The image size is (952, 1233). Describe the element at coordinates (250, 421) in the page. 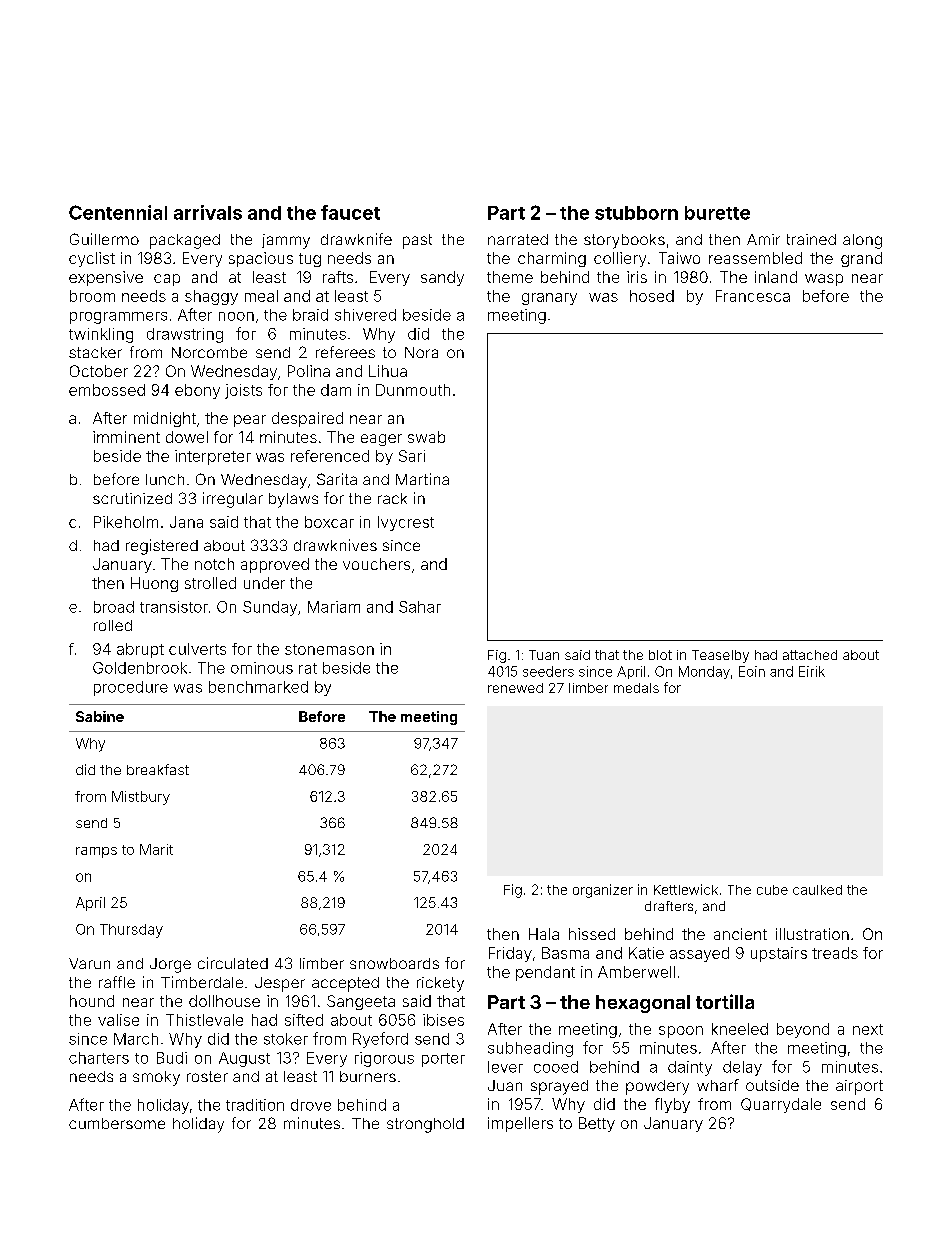

I see `pear` at that location.
